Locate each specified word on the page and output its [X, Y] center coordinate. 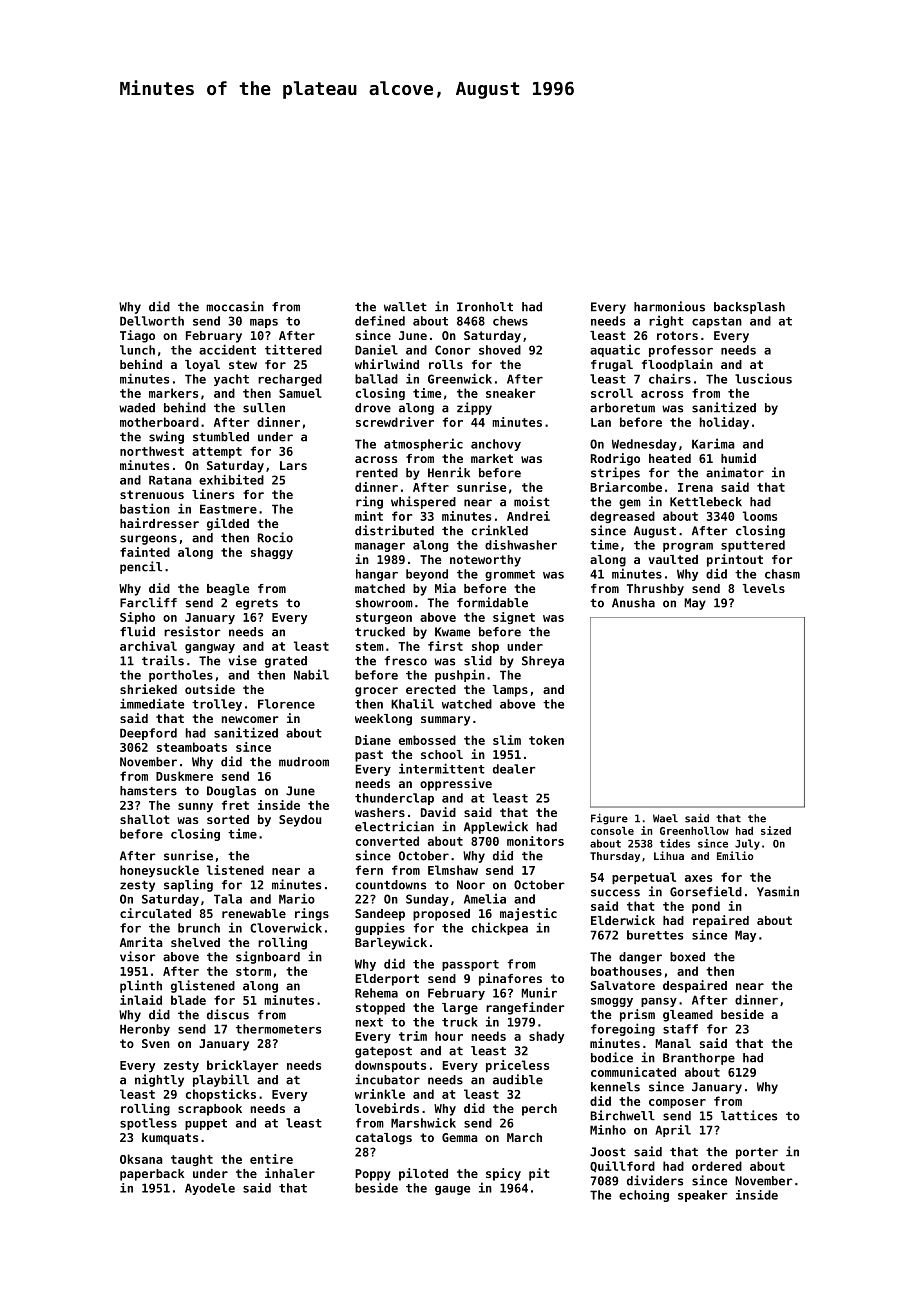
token [546, 740]
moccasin [235, 306]
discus [228, 1014]
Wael [665, 818]
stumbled [221, 437]
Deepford [148, 734]
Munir [539, 992]
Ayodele [210, 1189]
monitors [535, 841]
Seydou [300, 821]
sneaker [510, 393]
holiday [724, 423]
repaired [721, 921]
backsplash [749, 308]
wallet [405, 307]
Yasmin [778, 891]
